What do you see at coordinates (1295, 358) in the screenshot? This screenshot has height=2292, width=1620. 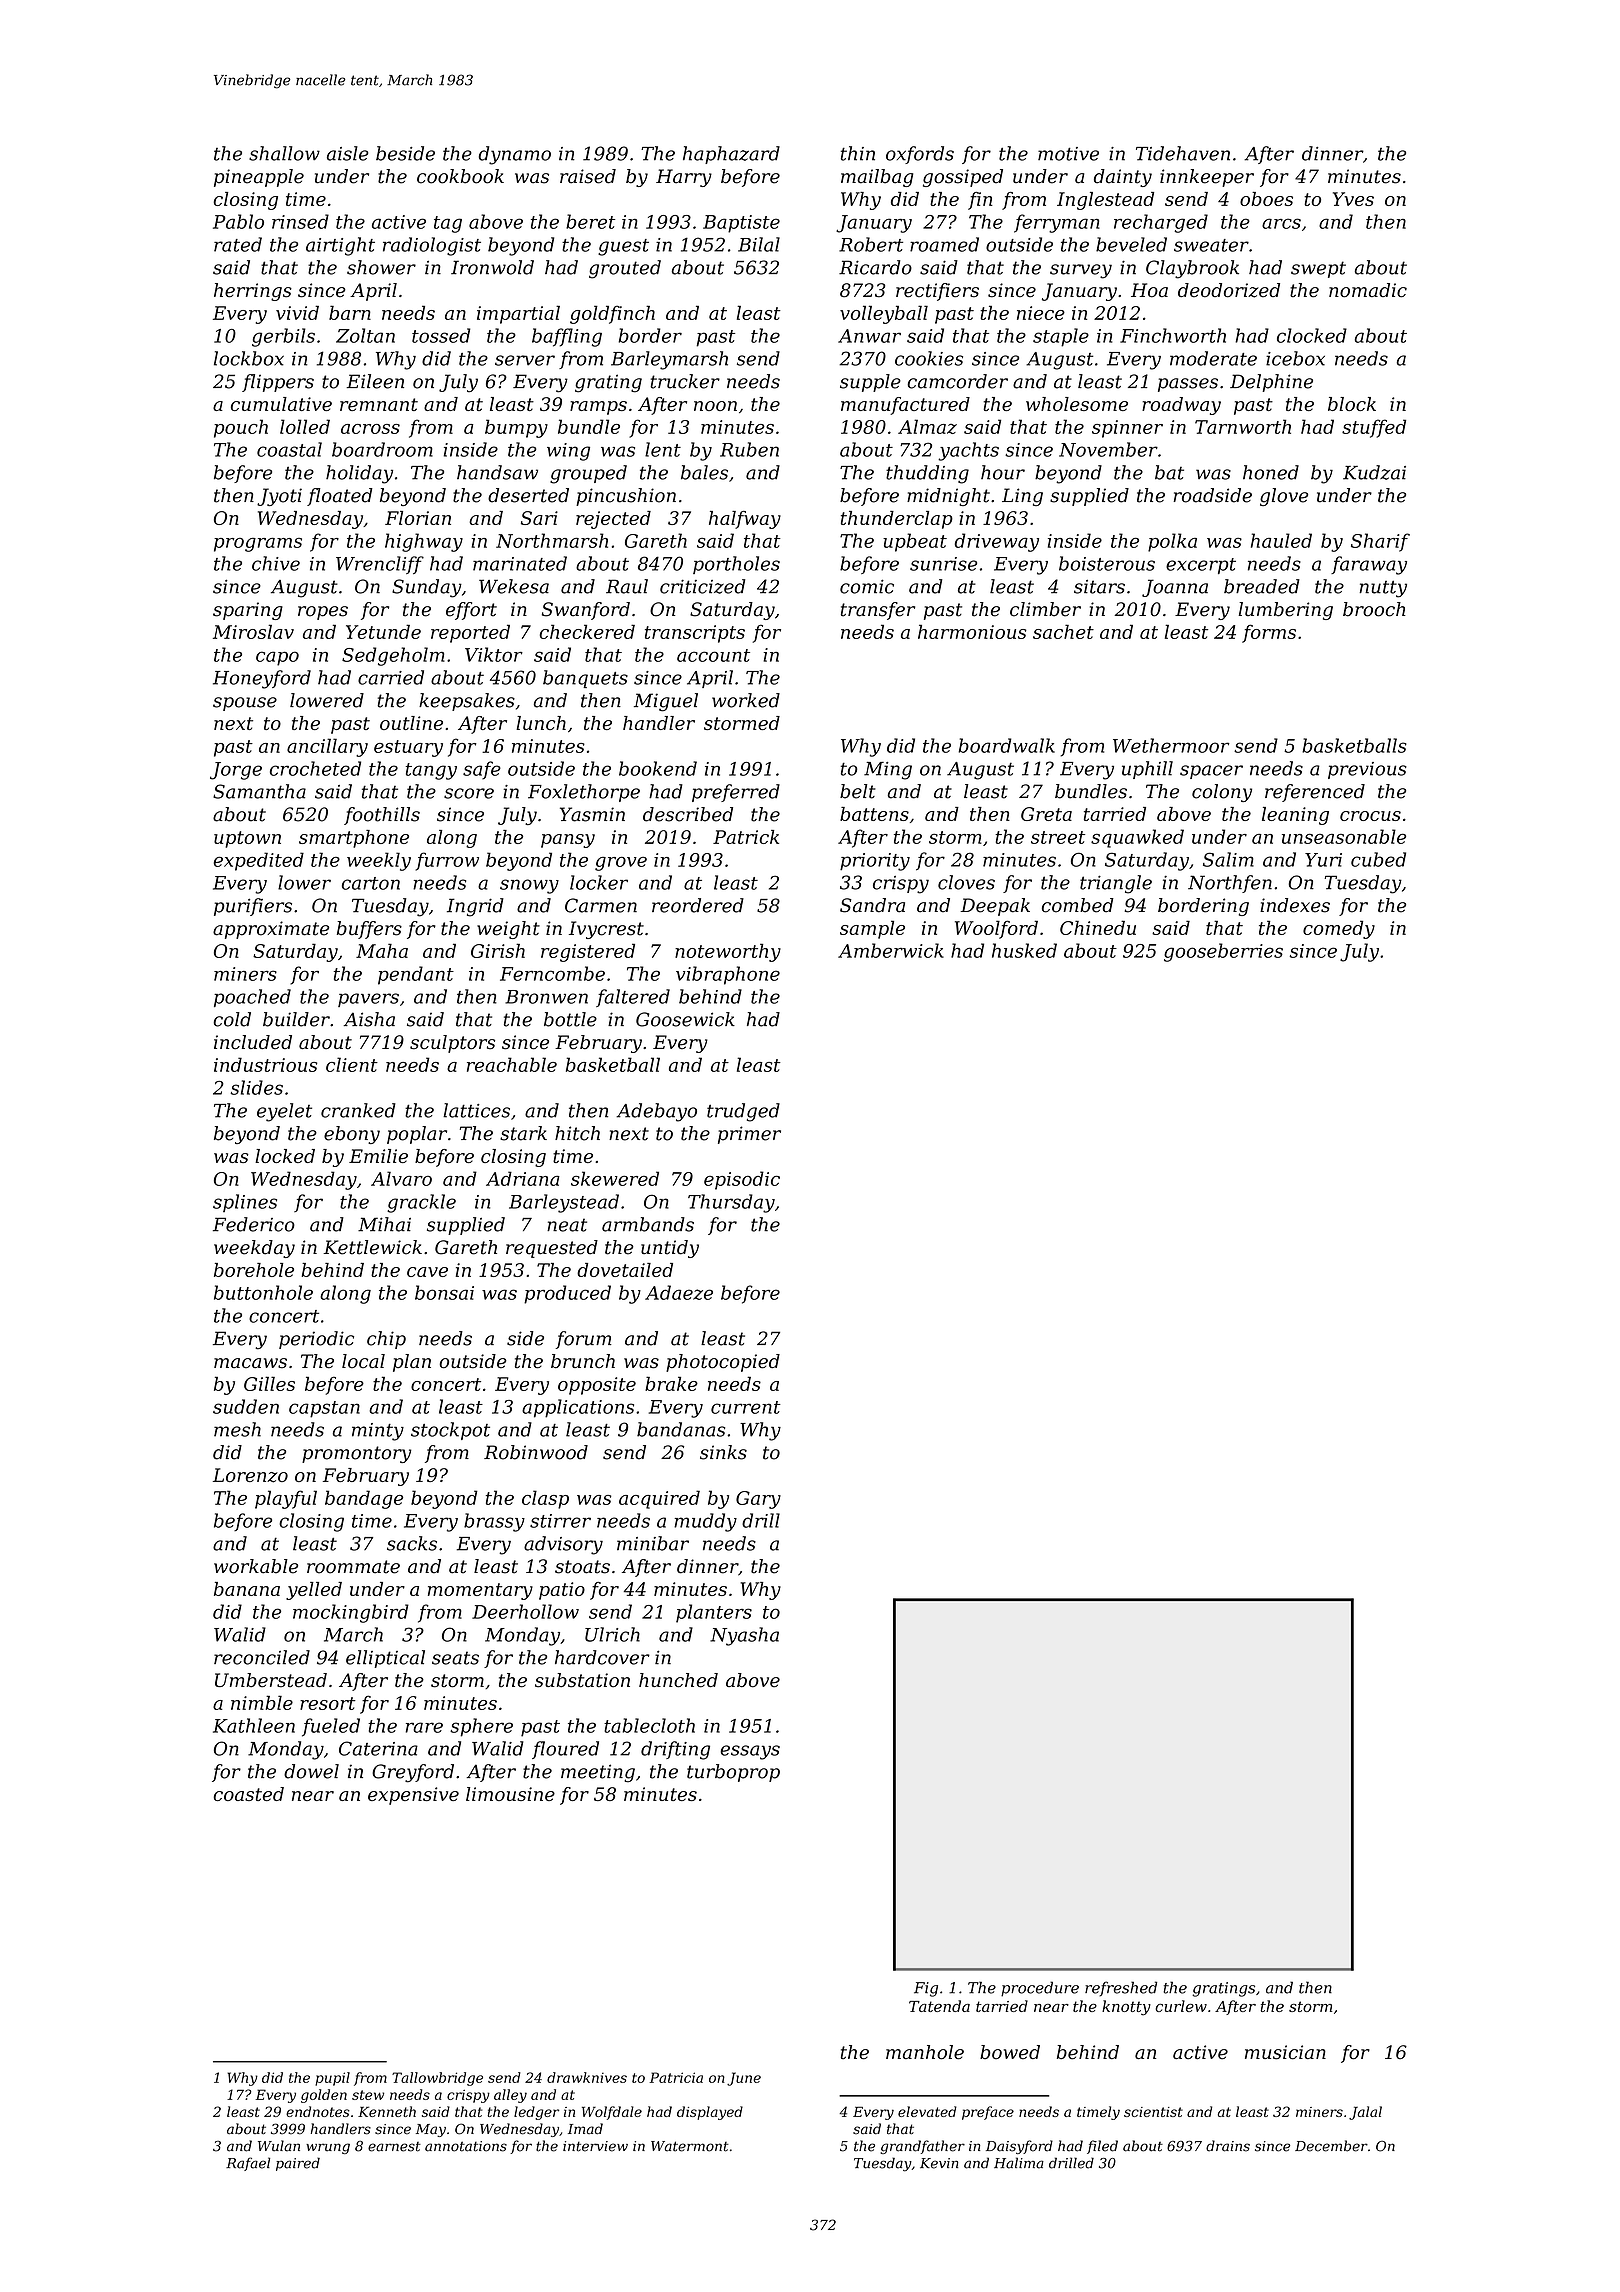 I see `icebox` at bounding box center [1295, 358].
